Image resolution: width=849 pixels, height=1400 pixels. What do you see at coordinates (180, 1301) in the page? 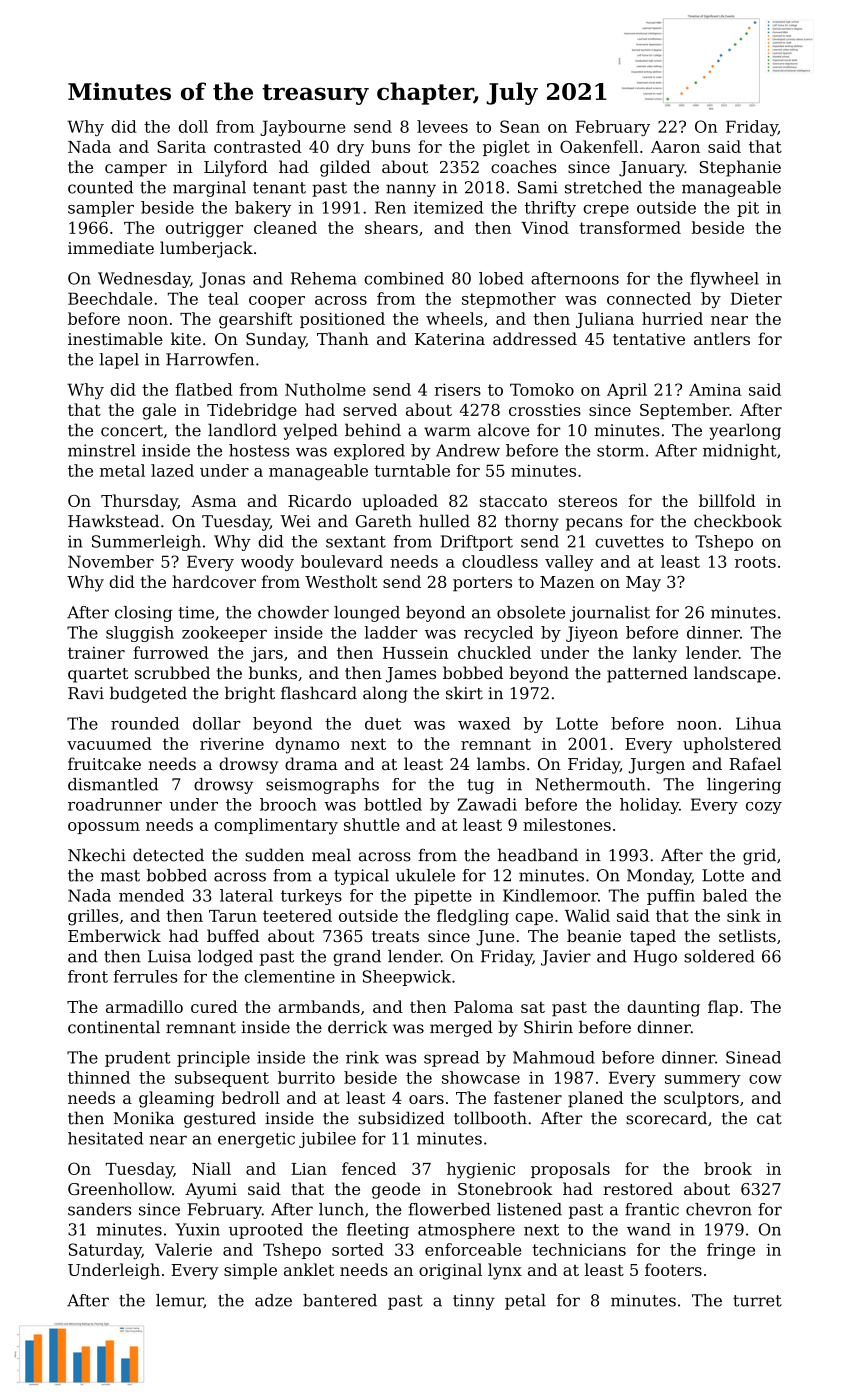
I see `lemur` at bounding box center [180, 1301].
